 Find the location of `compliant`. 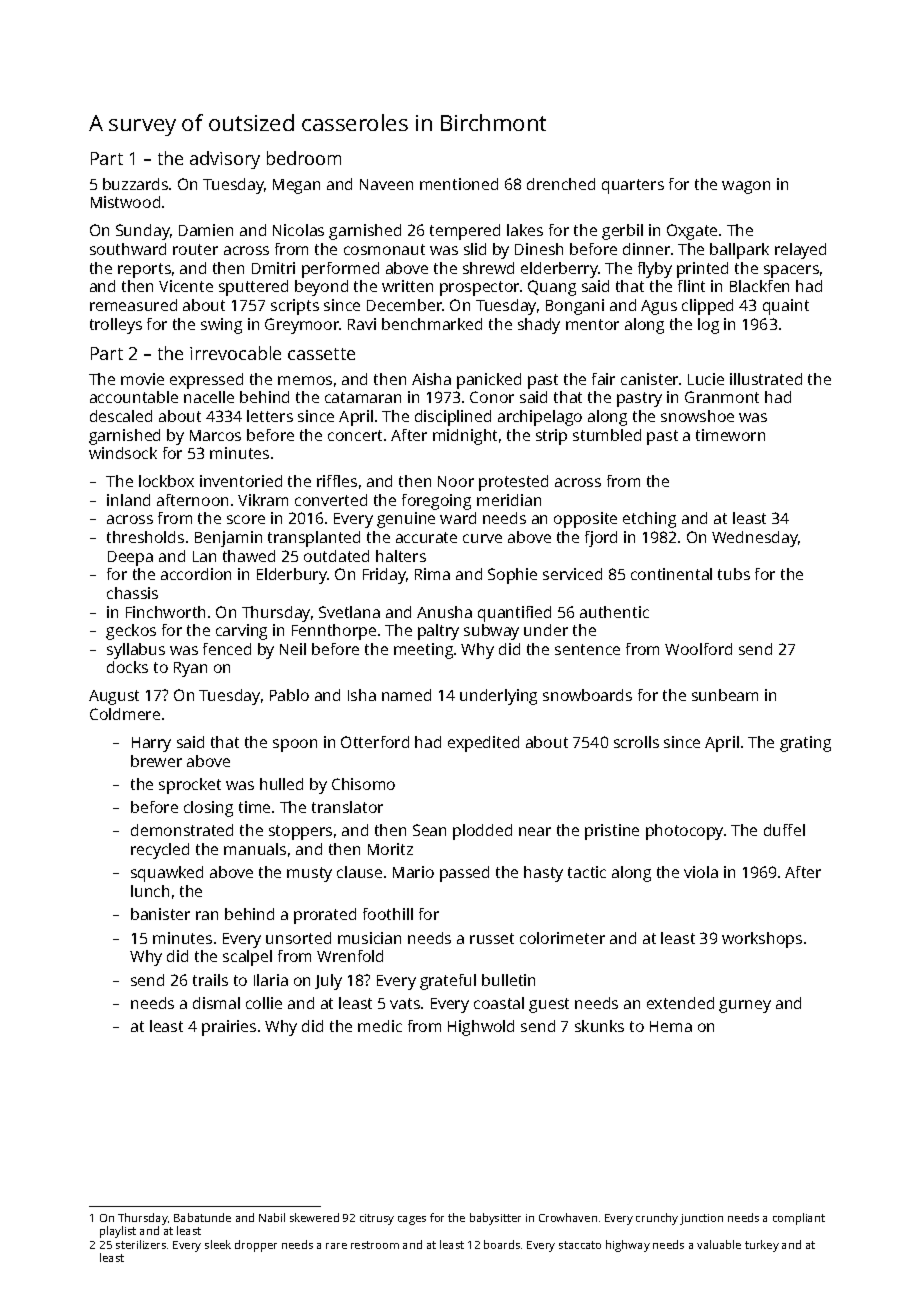

compliant is located at coordinates (799, 1219).
